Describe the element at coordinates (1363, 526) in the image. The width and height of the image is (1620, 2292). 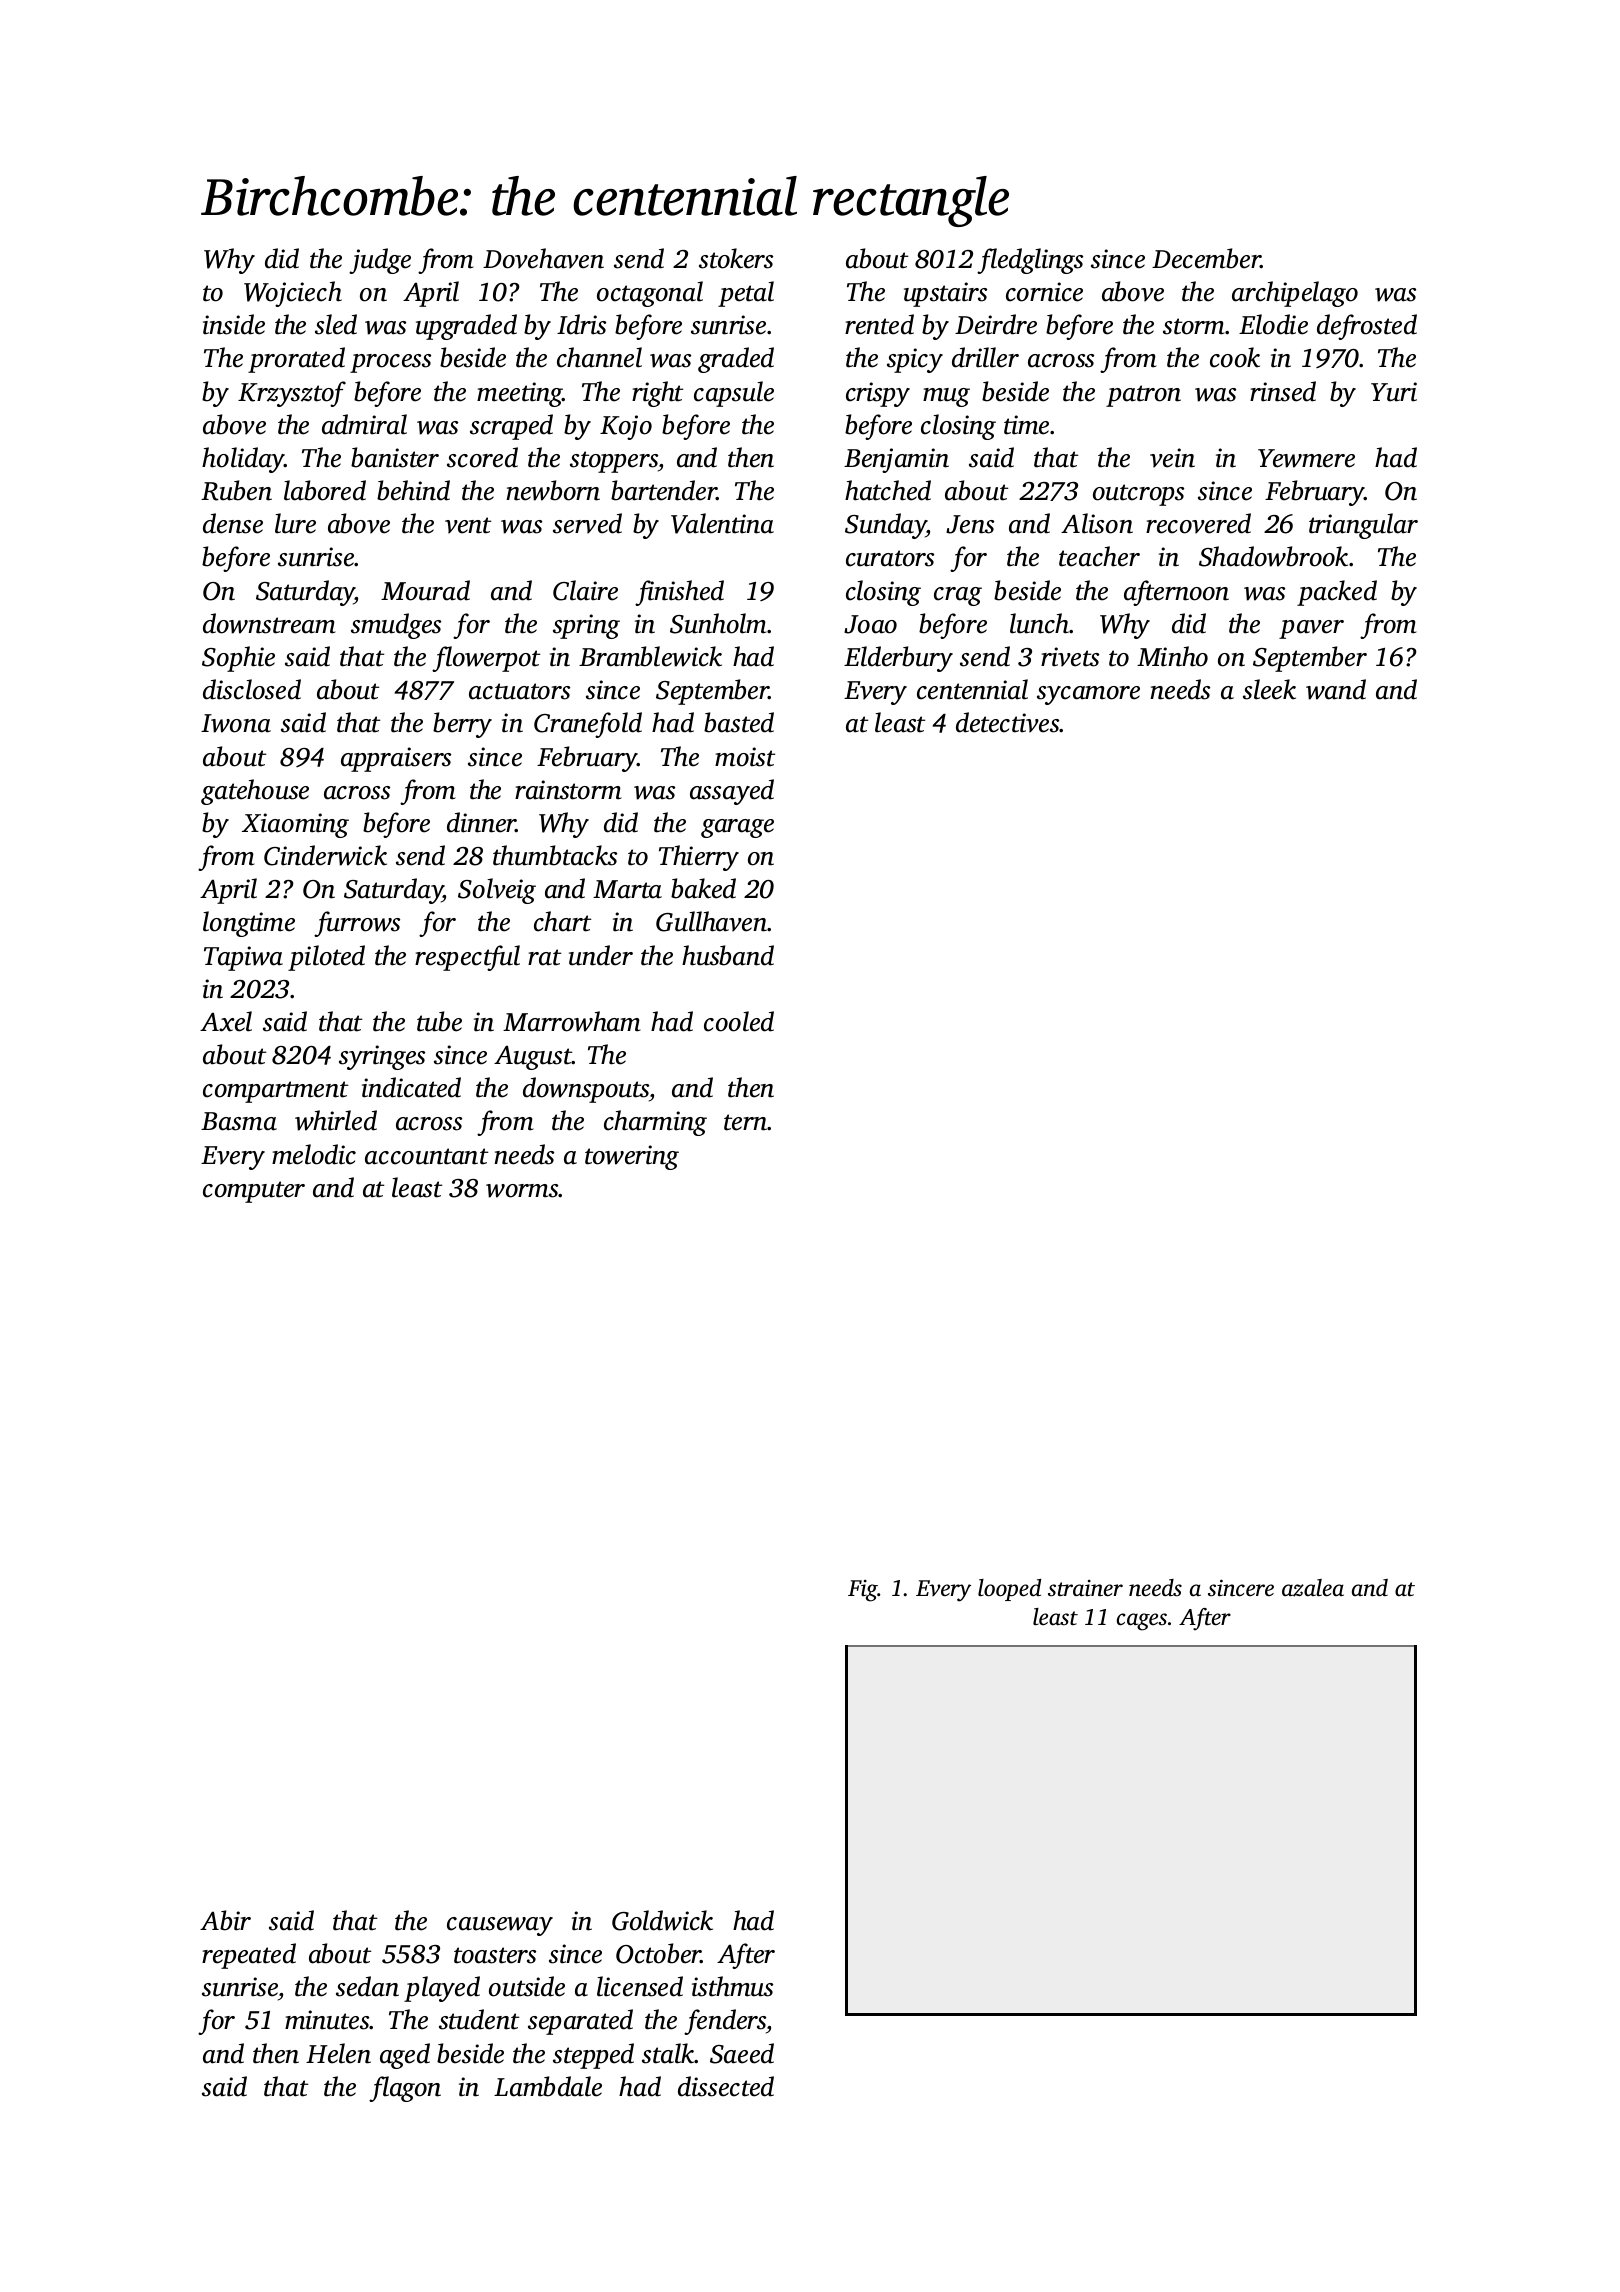
I see `triangular` at that location.
